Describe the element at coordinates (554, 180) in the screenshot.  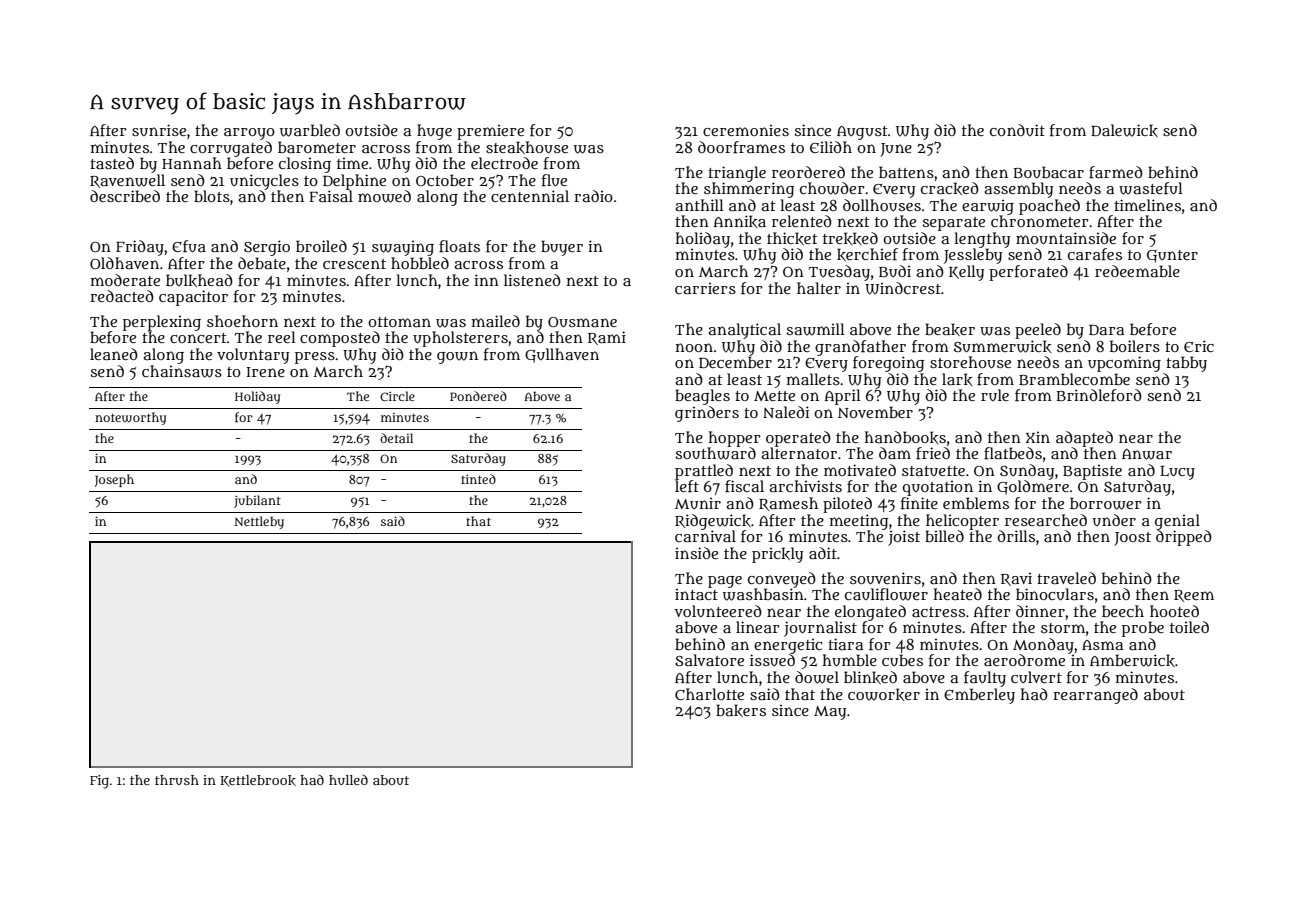
I see `flue` at that location.
